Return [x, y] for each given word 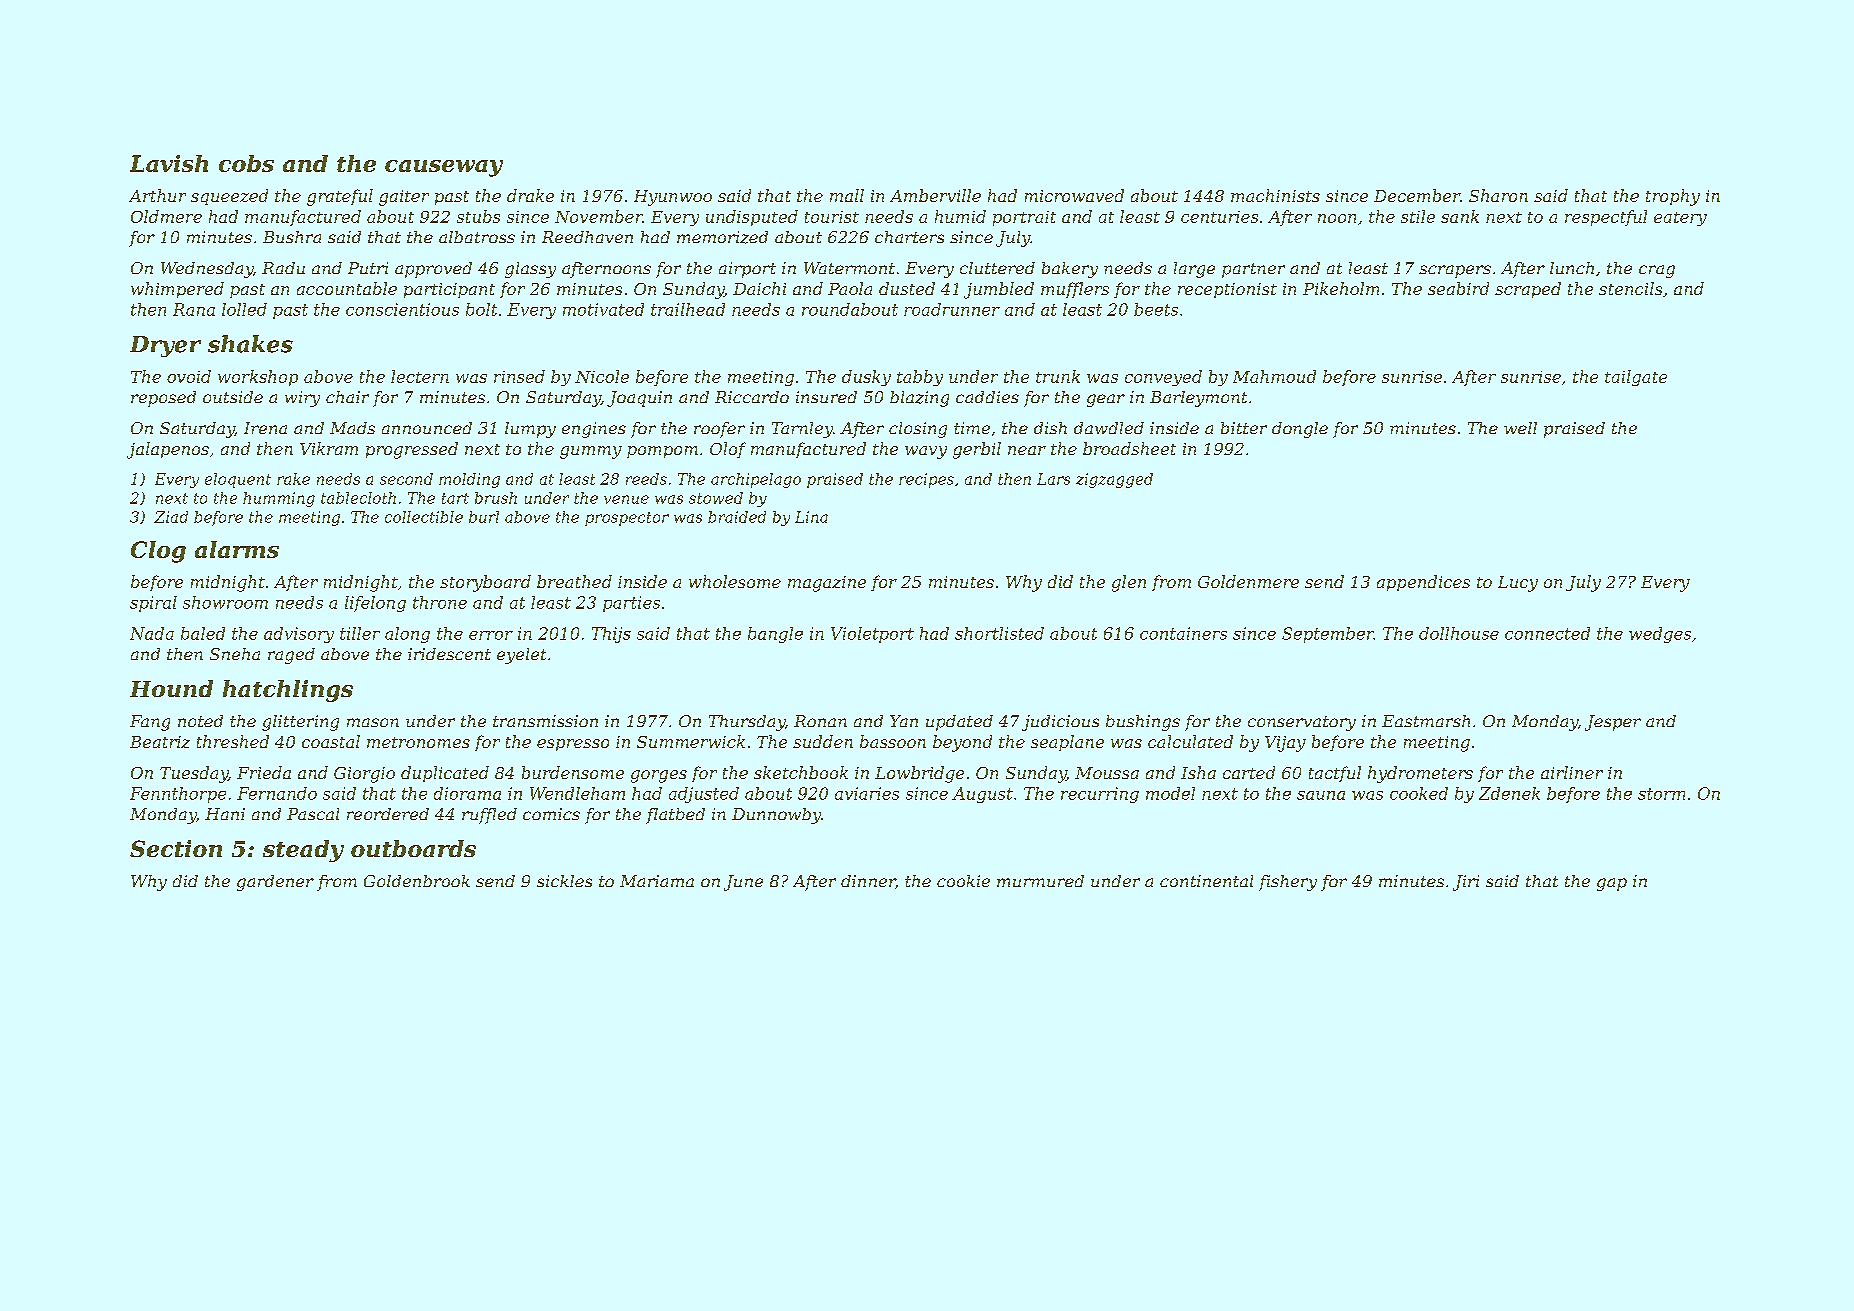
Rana [194, 309]
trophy [1673, 197]
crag [1657, 271]
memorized [722, 237]
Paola [850, 288]
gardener [275, 883]
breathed [574, 581]
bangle [775, 635]
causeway [444, 168]
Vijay [1285, 744]
